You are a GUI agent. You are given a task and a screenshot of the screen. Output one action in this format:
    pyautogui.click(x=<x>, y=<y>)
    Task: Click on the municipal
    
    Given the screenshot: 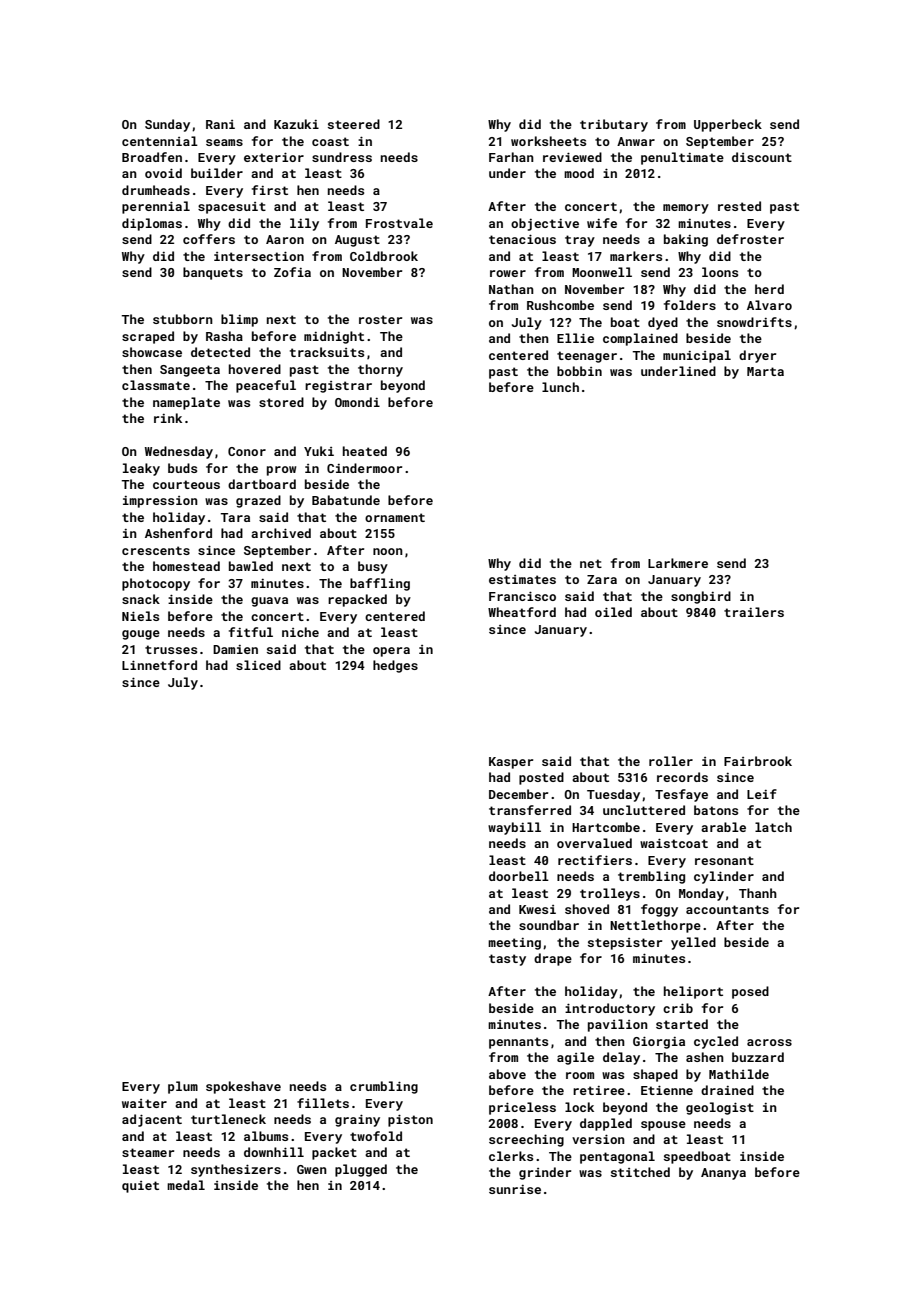 What is the action you would take?
    pyautogui.click(x=697, y=356)
